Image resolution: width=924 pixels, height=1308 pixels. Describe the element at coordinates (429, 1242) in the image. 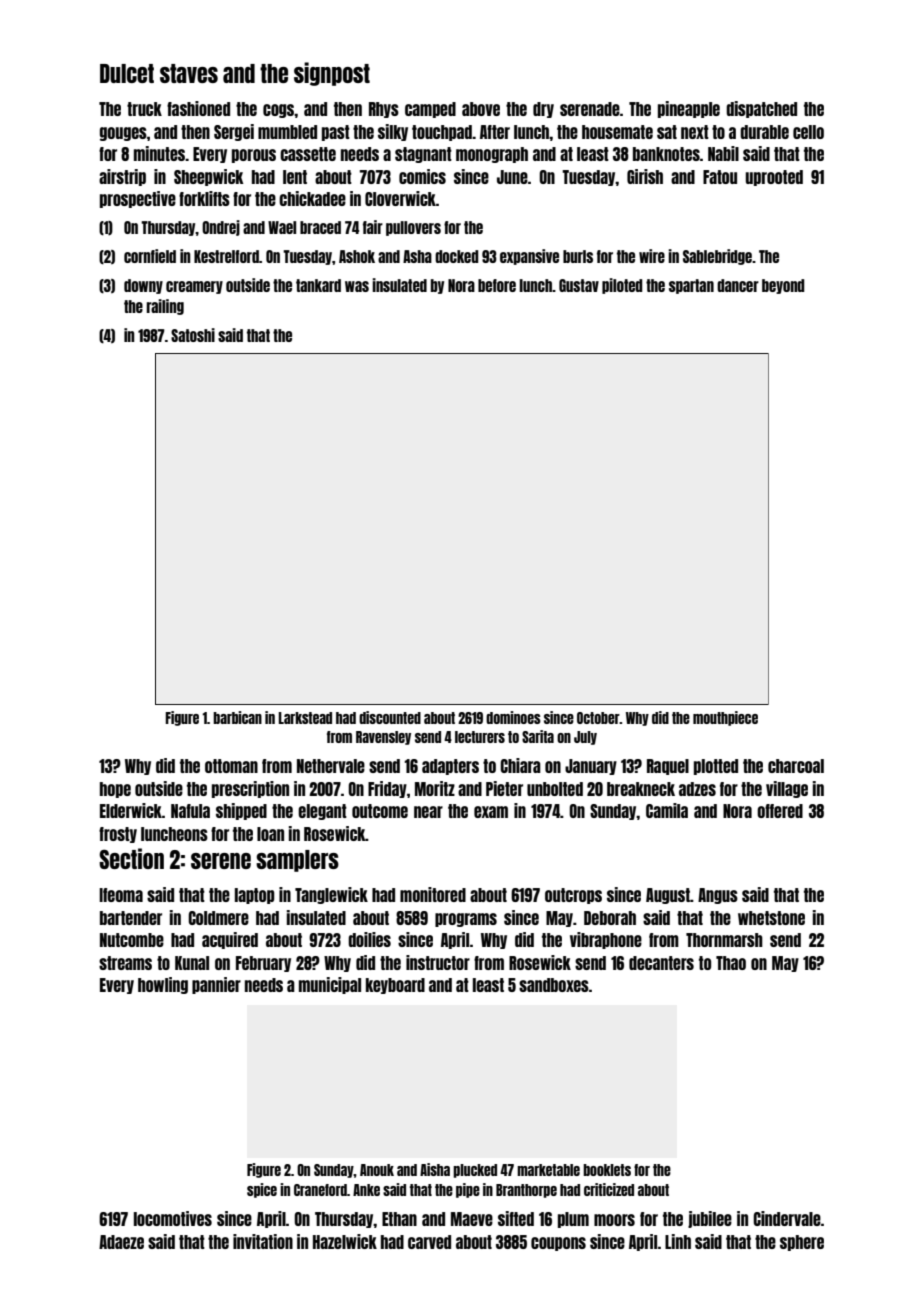

I see `carved` at that location.
